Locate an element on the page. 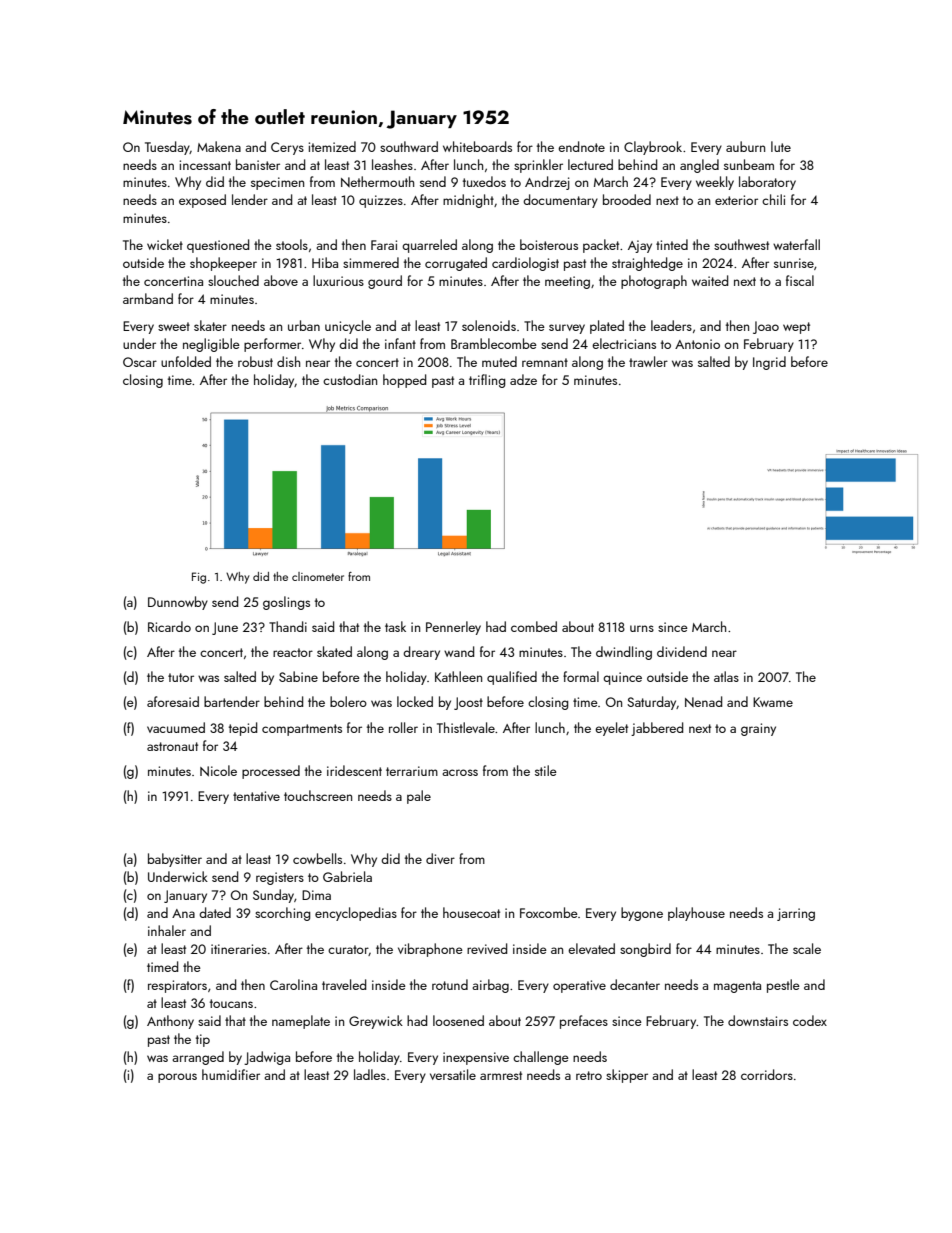  trawler is located at coordinates (648, 361).
